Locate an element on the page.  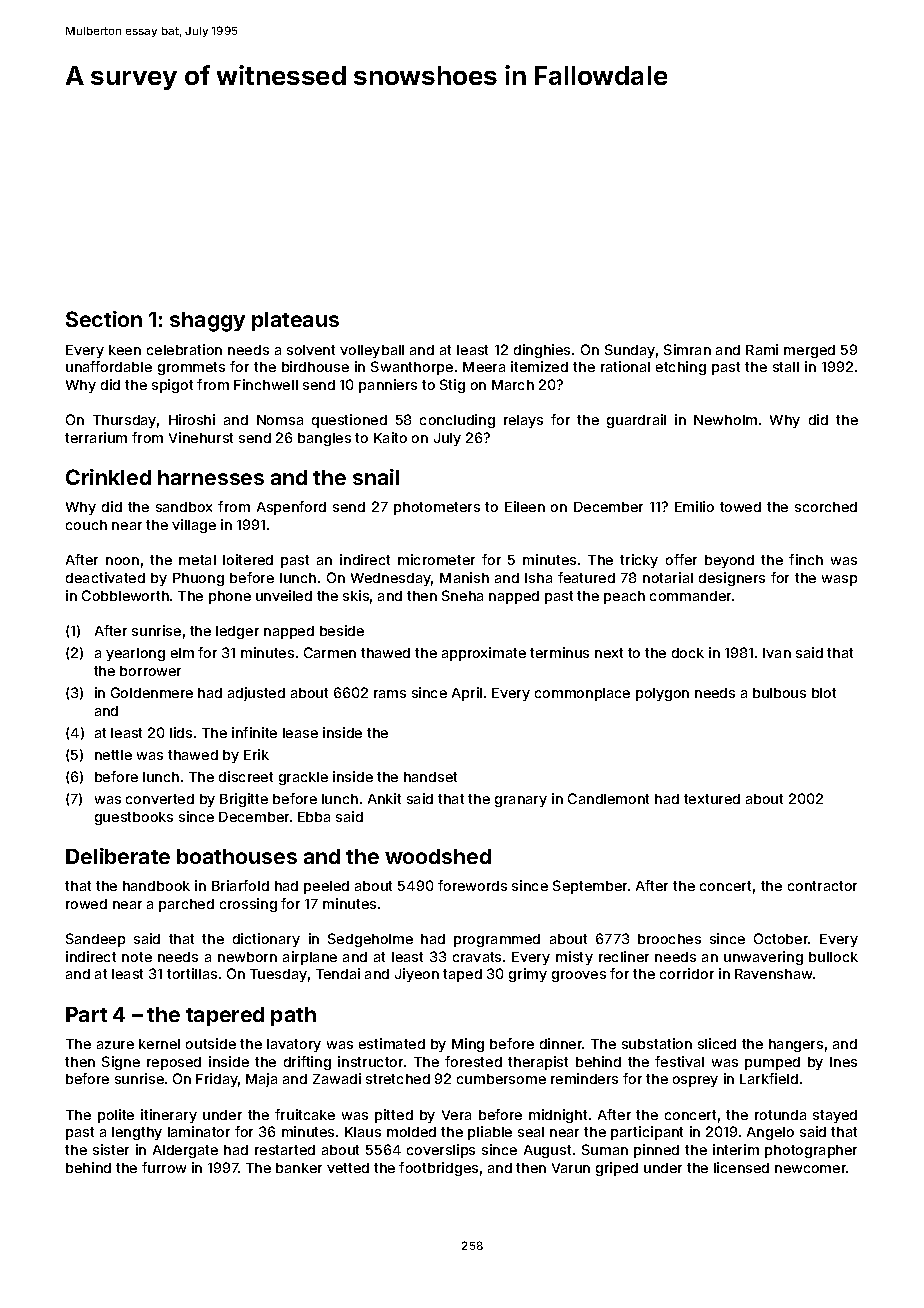
September is located at coordinates (590, 887).
